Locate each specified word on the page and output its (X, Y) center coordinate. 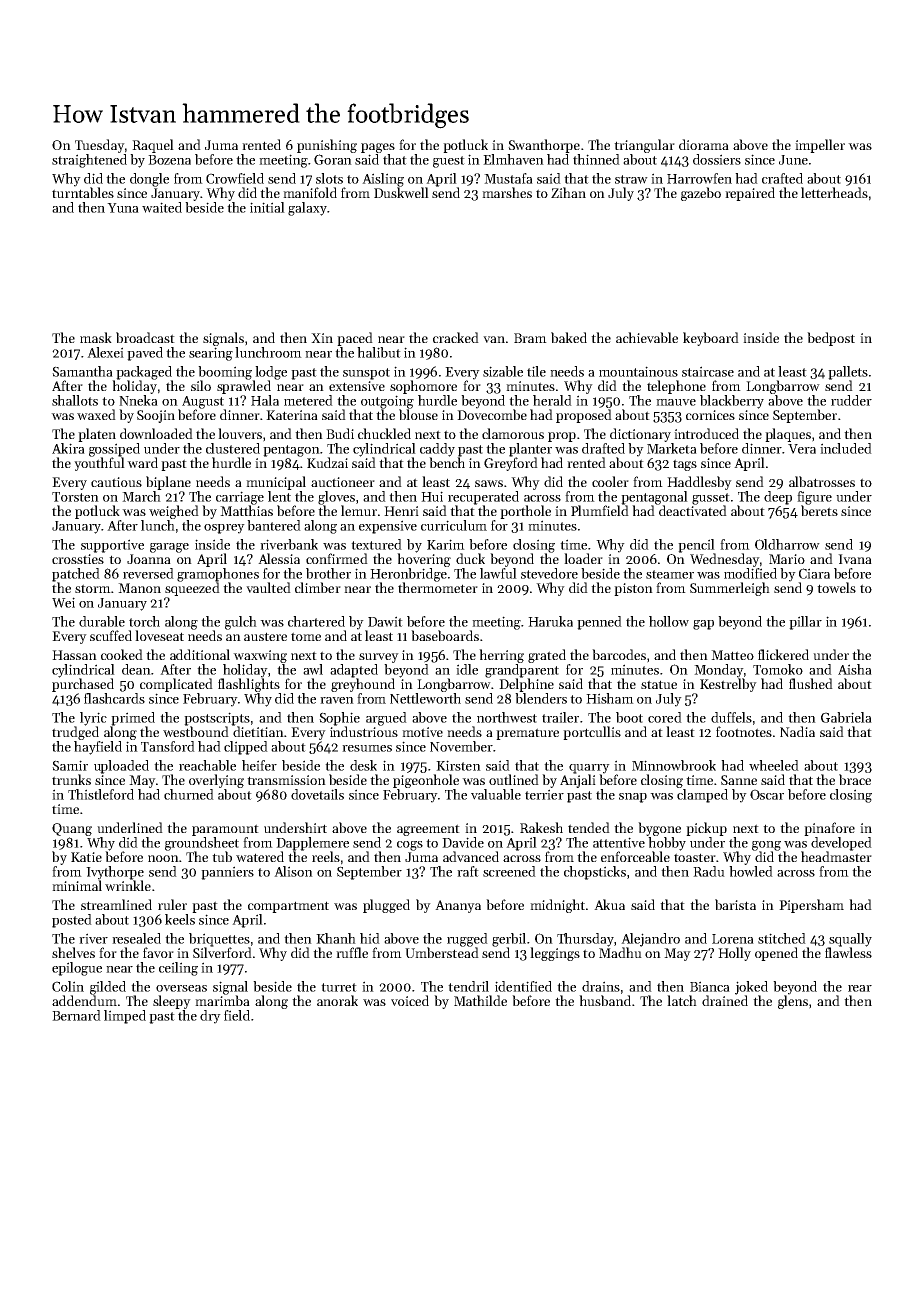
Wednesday (725, 560)
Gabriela (846, 717)
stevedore (549, 573)
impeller (820, 146)
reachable (207, 765)
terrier (544, 794)
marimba (222, 1000)
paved (145, 354)
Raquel (153, 146)
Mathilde (480, 1000)
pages (378, 148)
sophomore (423, 387)
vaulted (268, 587)
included (846, 448)
